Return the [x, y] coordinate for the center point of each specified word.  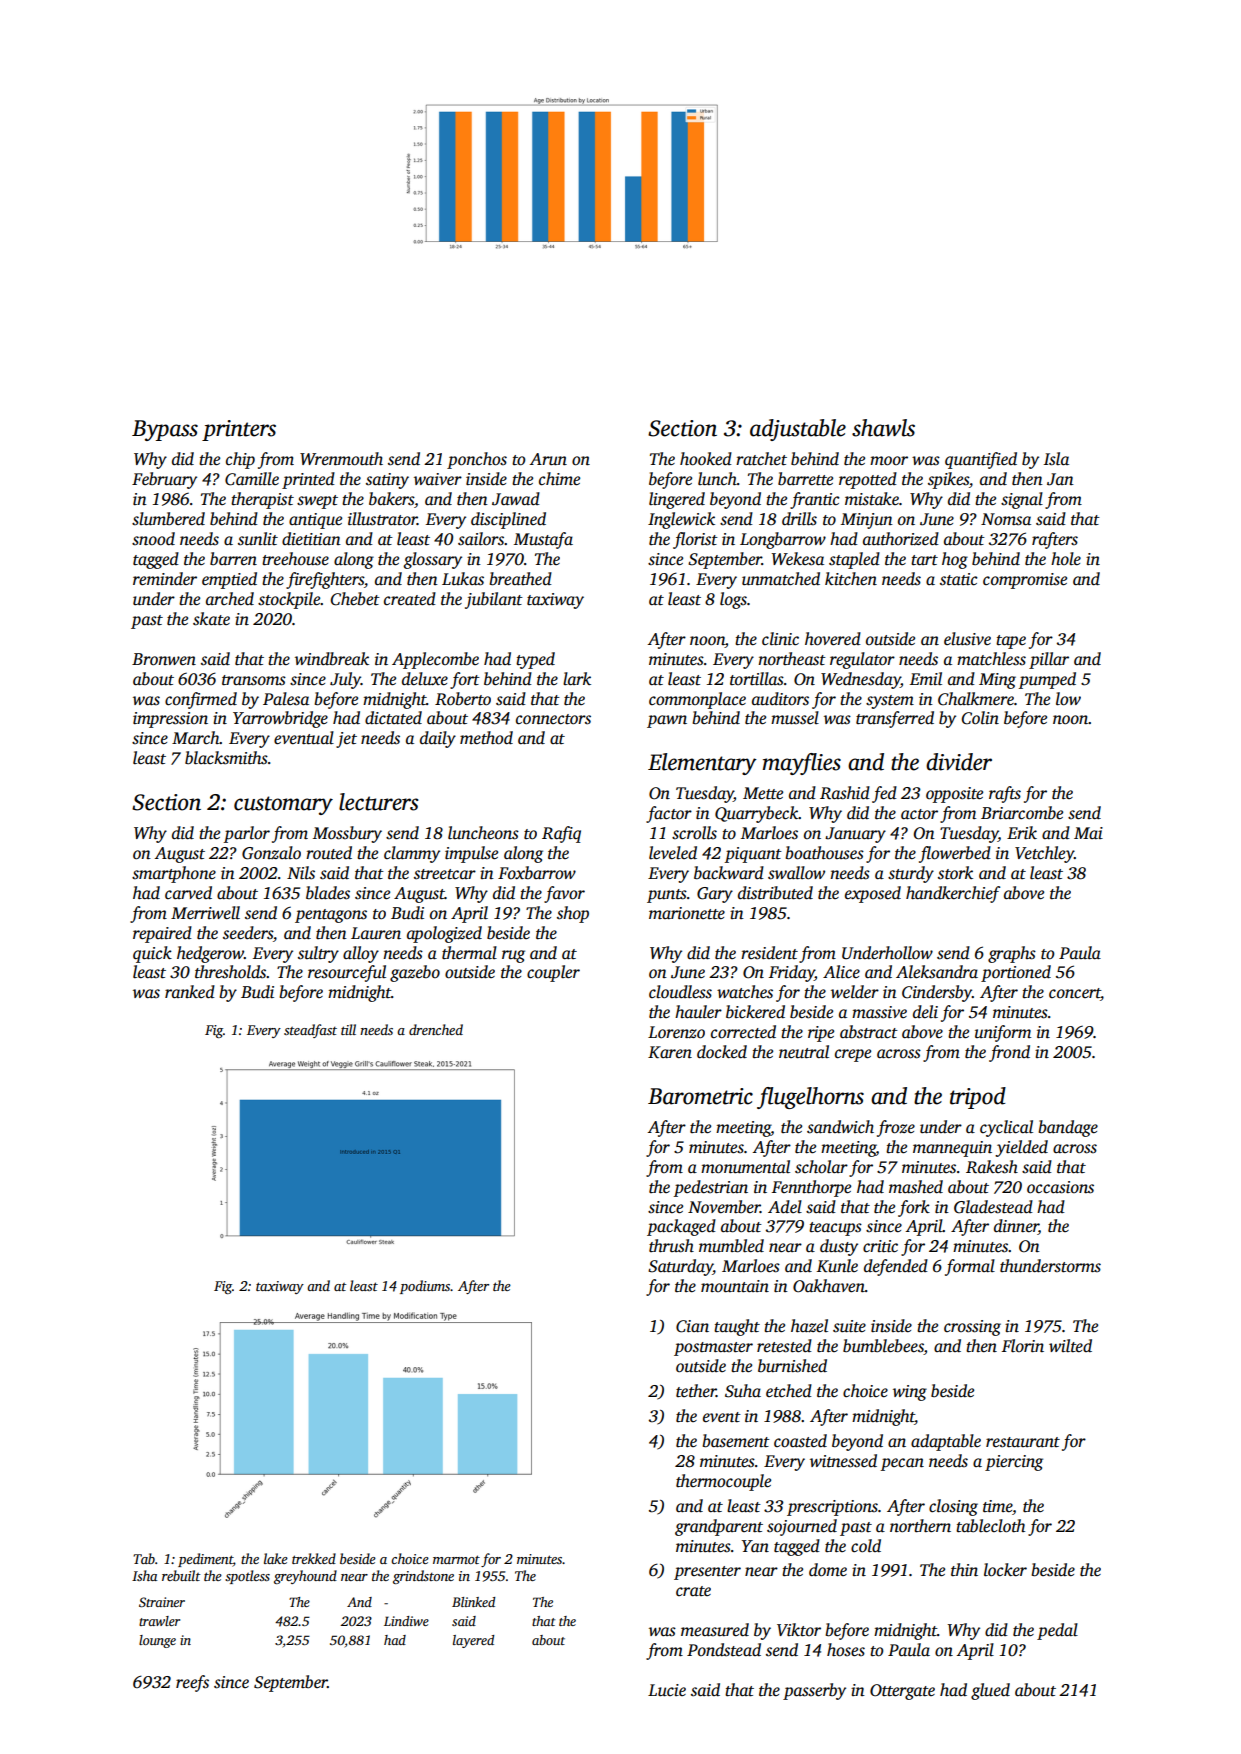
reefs [192, 1683]
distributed [775, 893]
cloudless [680, 992]
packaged [681, 1227]
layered [473, 1641]
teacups [835, 1229]
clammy [412, 854]
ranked [190, 991]
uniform [1003, 1033]
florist [695, 540]
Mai [1088, 833]
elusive [967, 639]
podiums [425, 1287]
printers [239, 430]
